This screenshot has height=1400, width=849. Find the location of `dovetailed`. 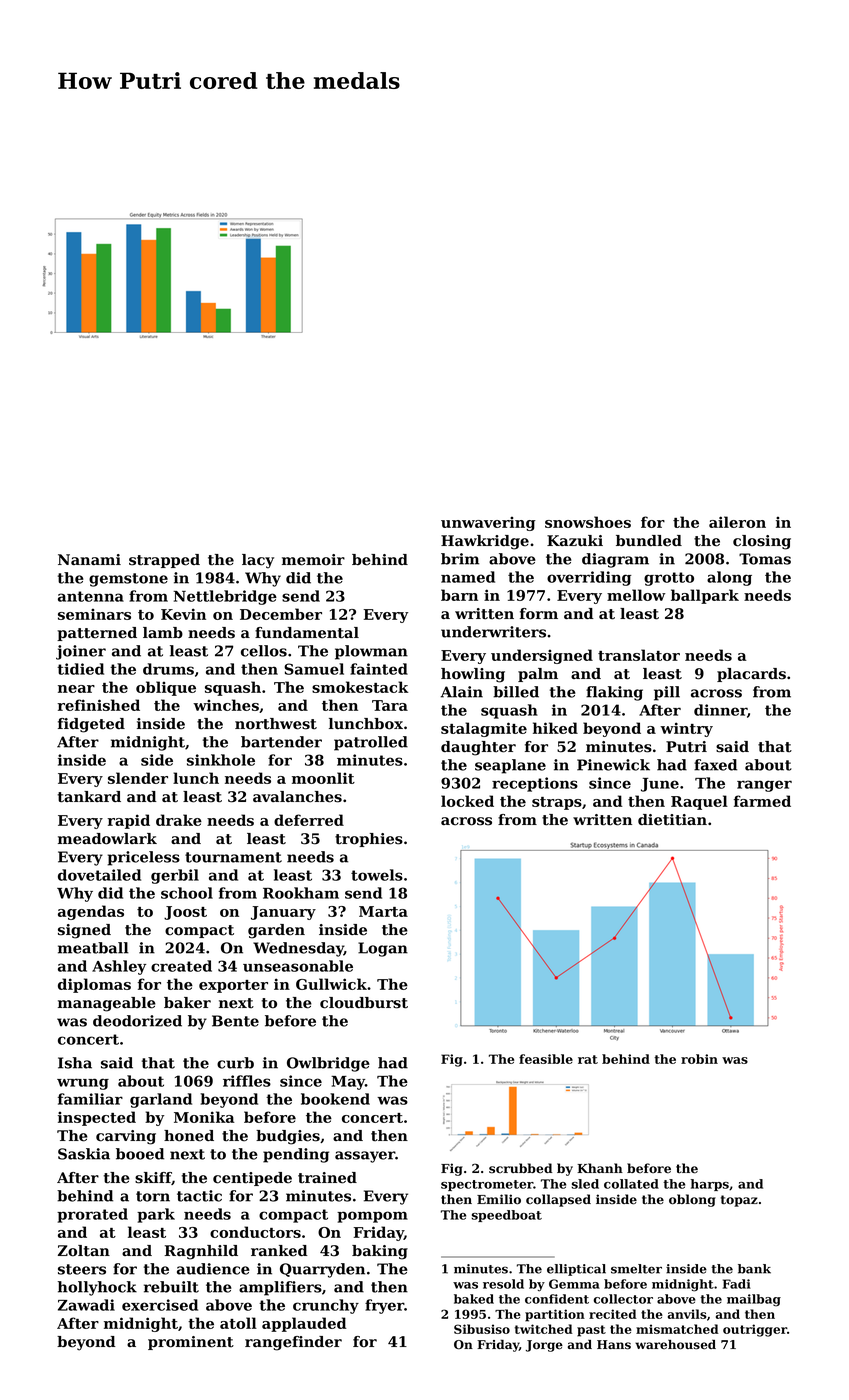

dovetailed is located at coordinates (99, 875).
